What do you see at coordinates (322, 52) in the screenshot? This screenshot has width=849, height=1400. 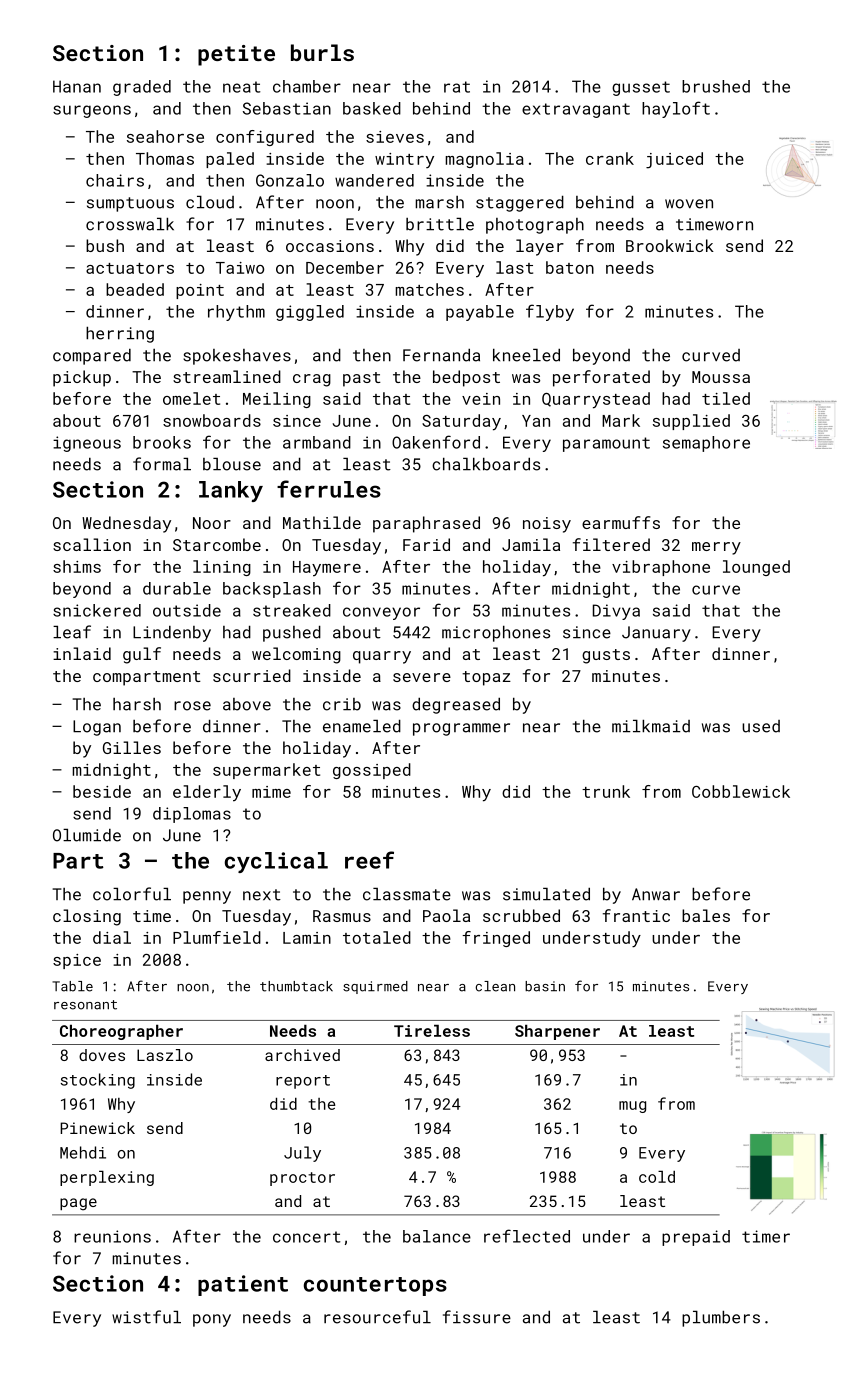 I see `burls` at bounding box center [322, 52].
